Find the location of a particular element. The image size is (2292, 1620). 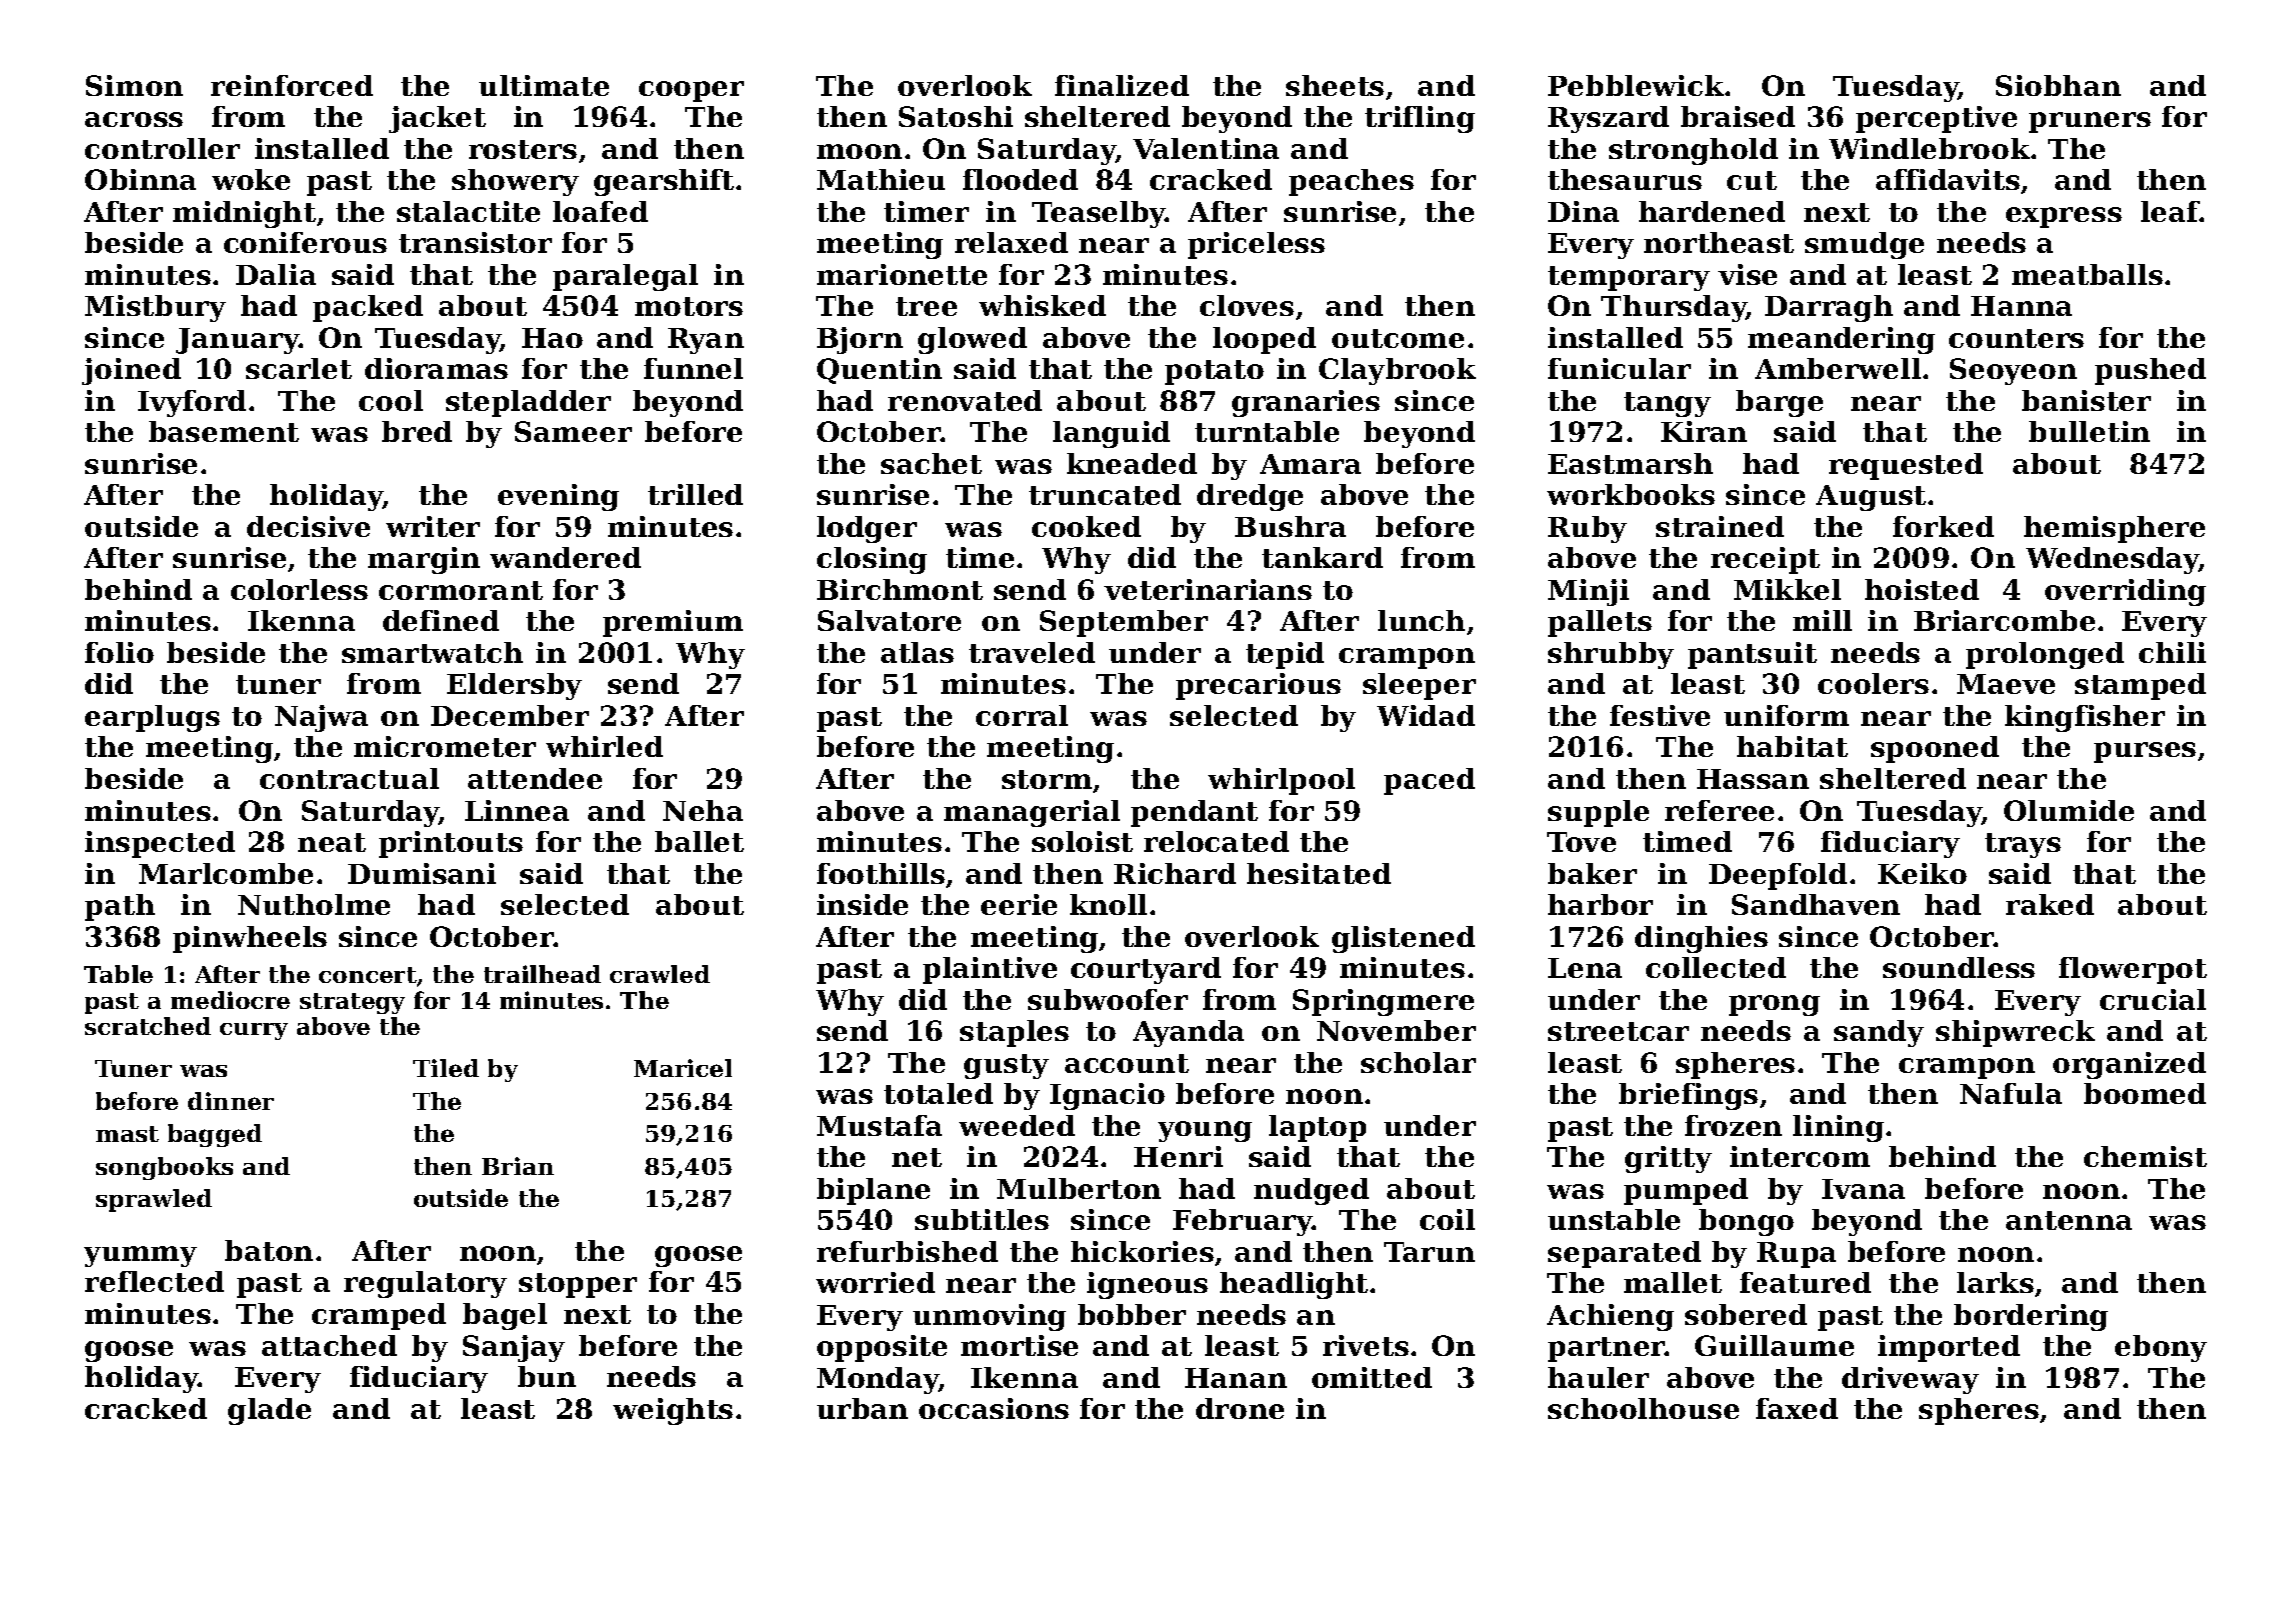

pruners is located at coordinates (2090, 122).
